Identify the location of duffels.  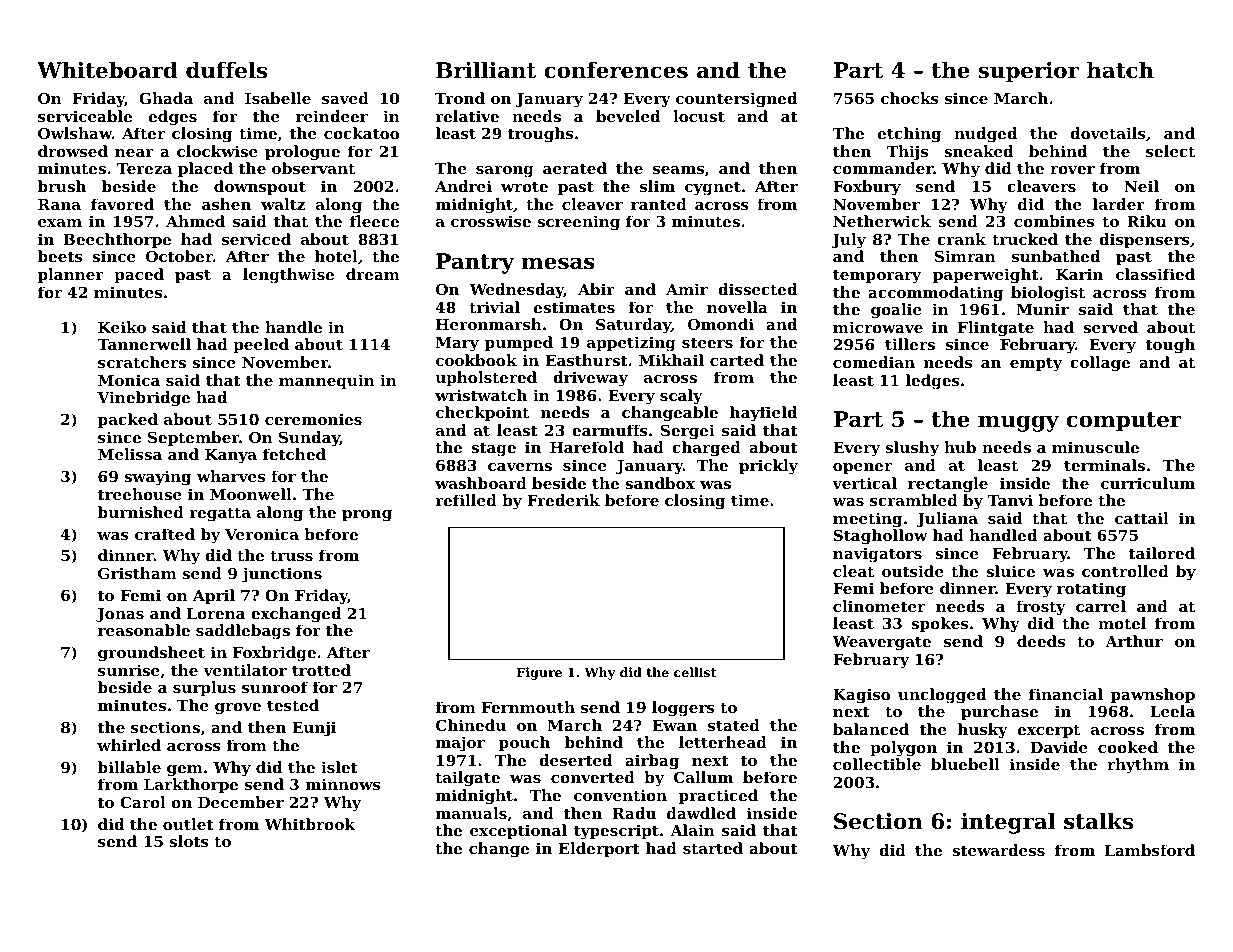
(226, 70).
